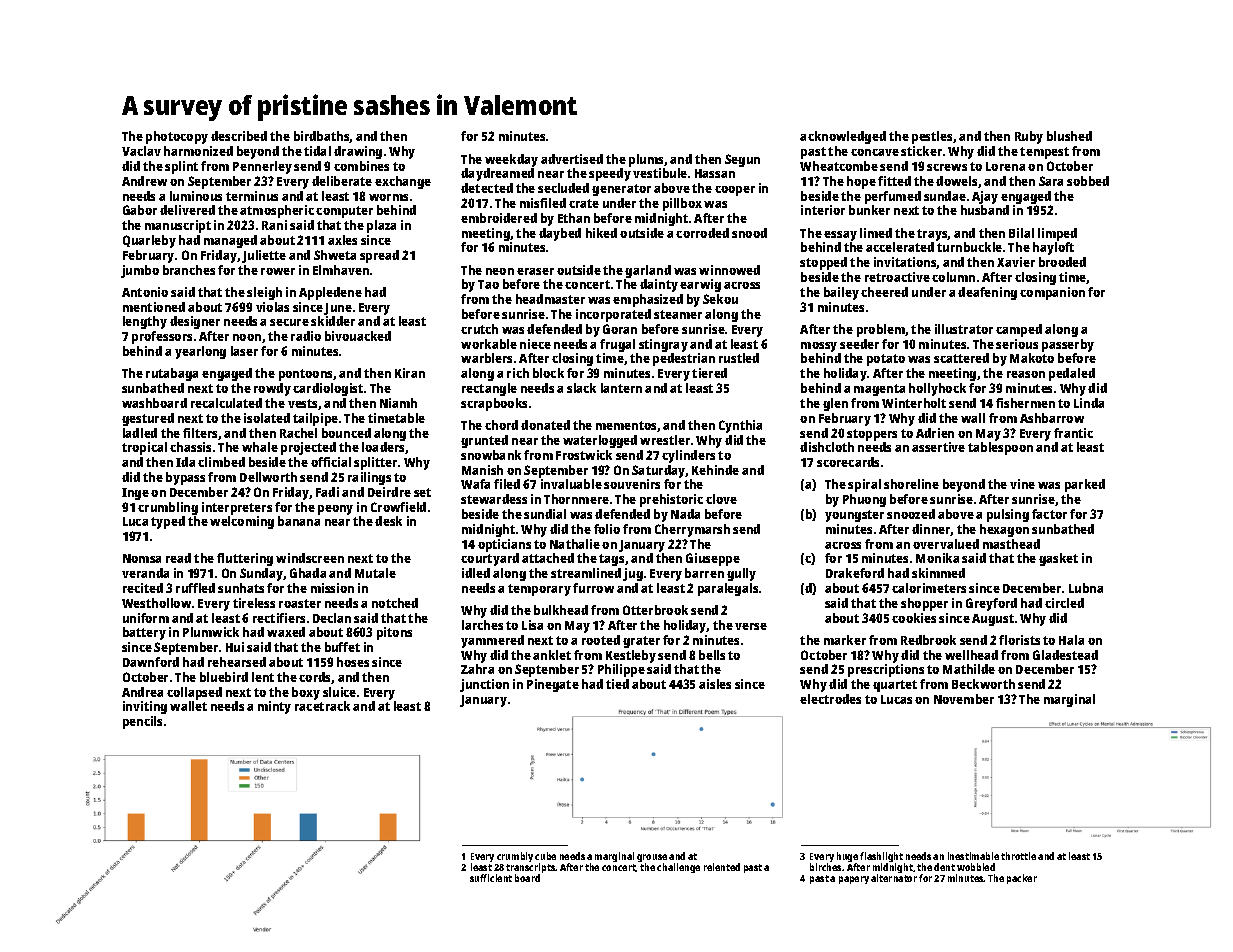 Image resolution: width=1233 pixels, height=952 pixels. I want to click on Drakeford, so click(855, 573).
